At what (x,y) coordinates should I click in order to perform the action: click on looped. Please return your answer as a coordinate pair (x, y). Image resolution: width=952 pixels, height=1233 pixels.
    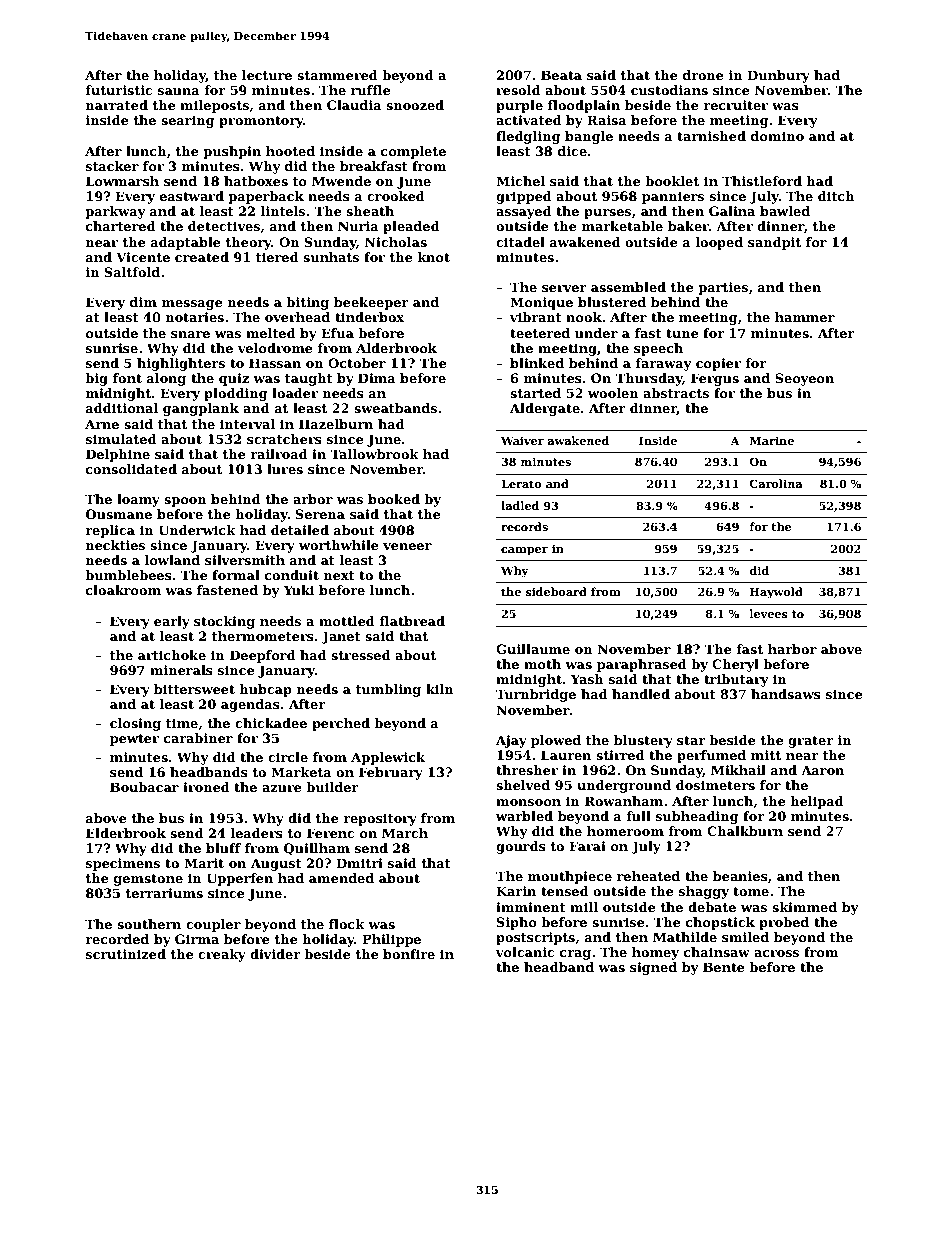
    Looking at the image, I should click on (719, 243).
